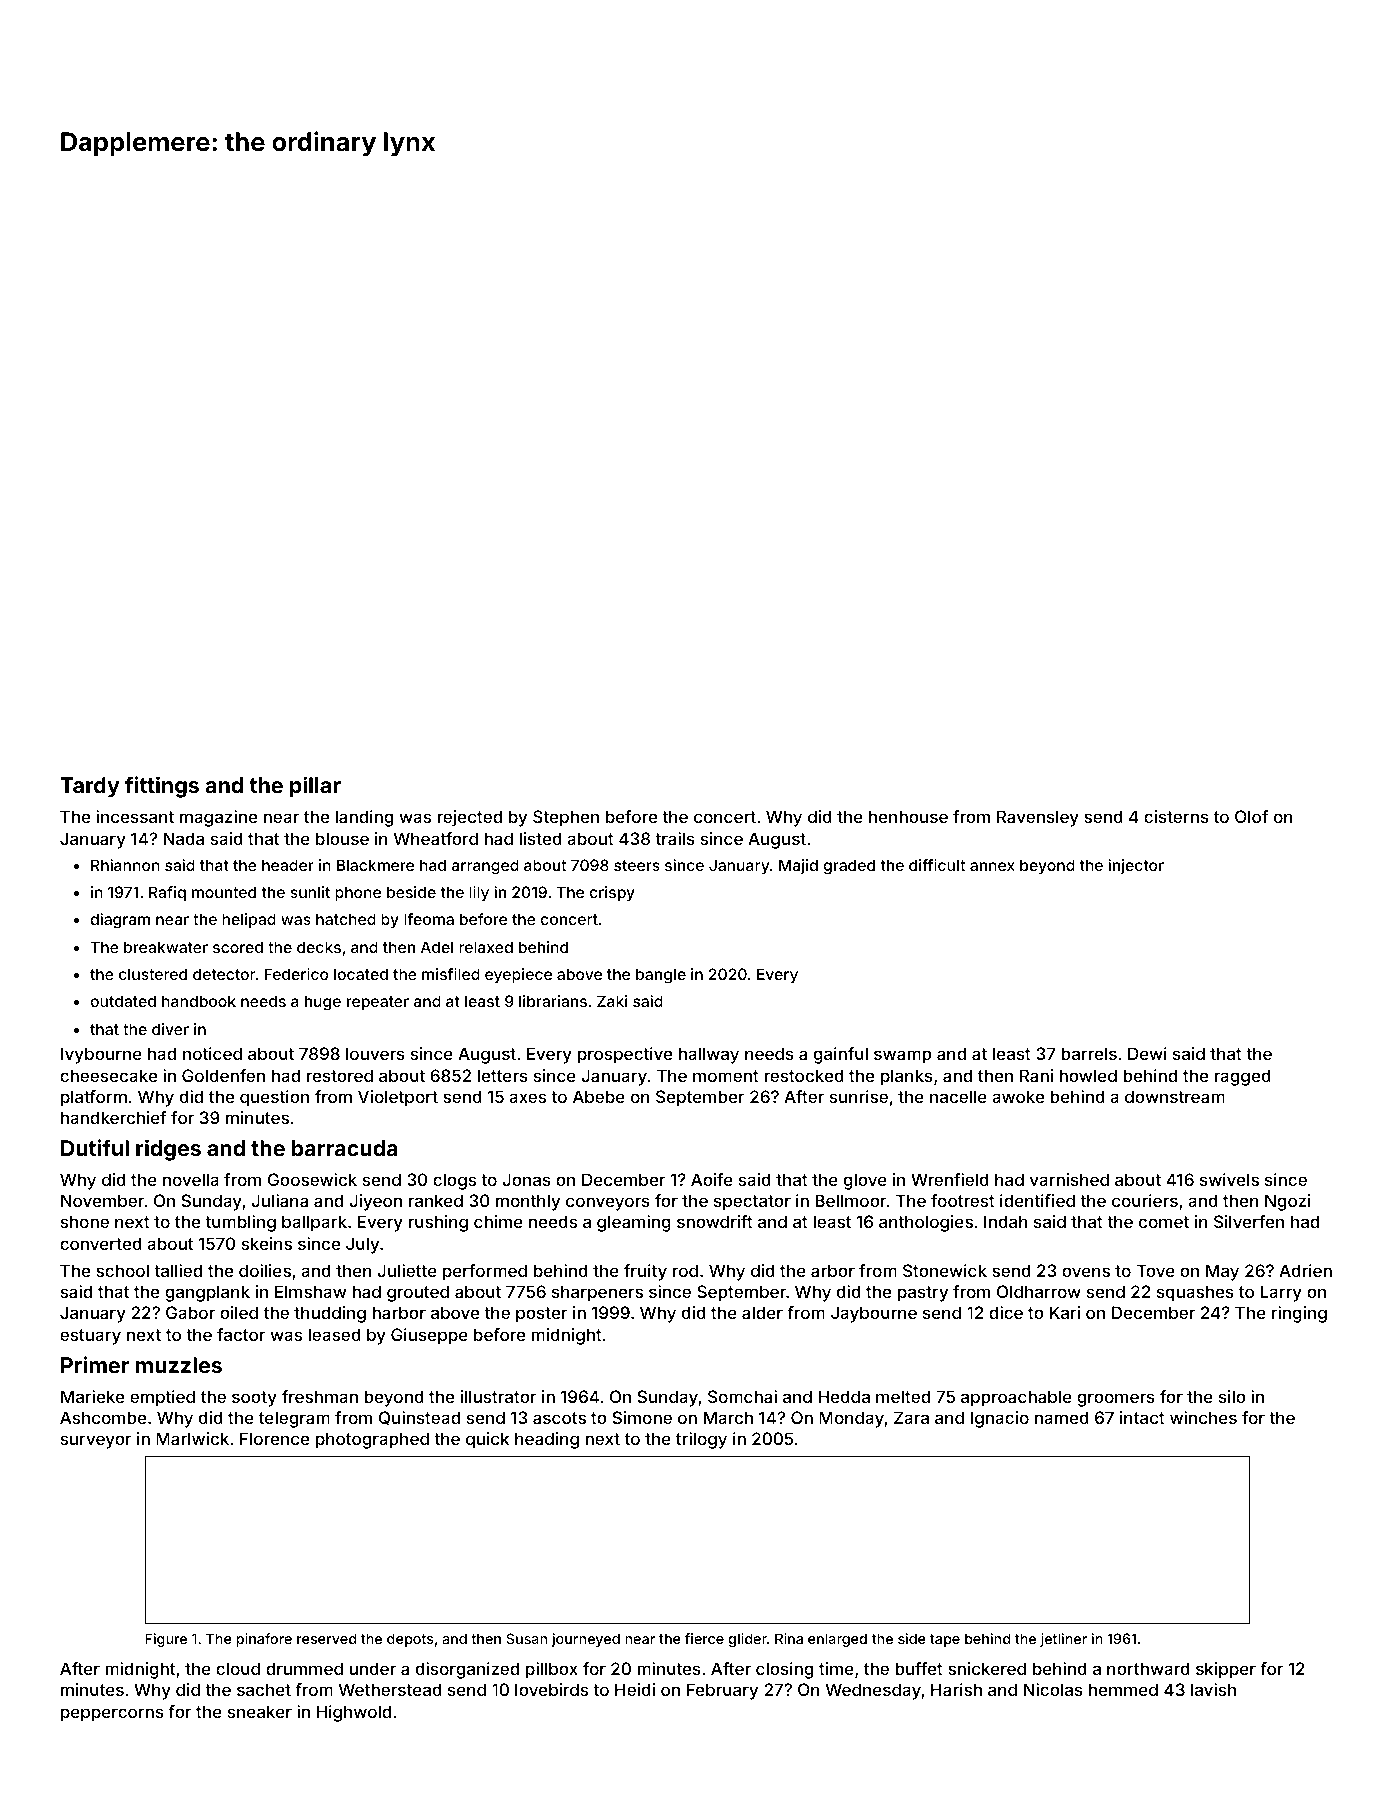 The width and height of the screenshot is (1394, 1805). I want to click on hallway, so click(709, 1055).
